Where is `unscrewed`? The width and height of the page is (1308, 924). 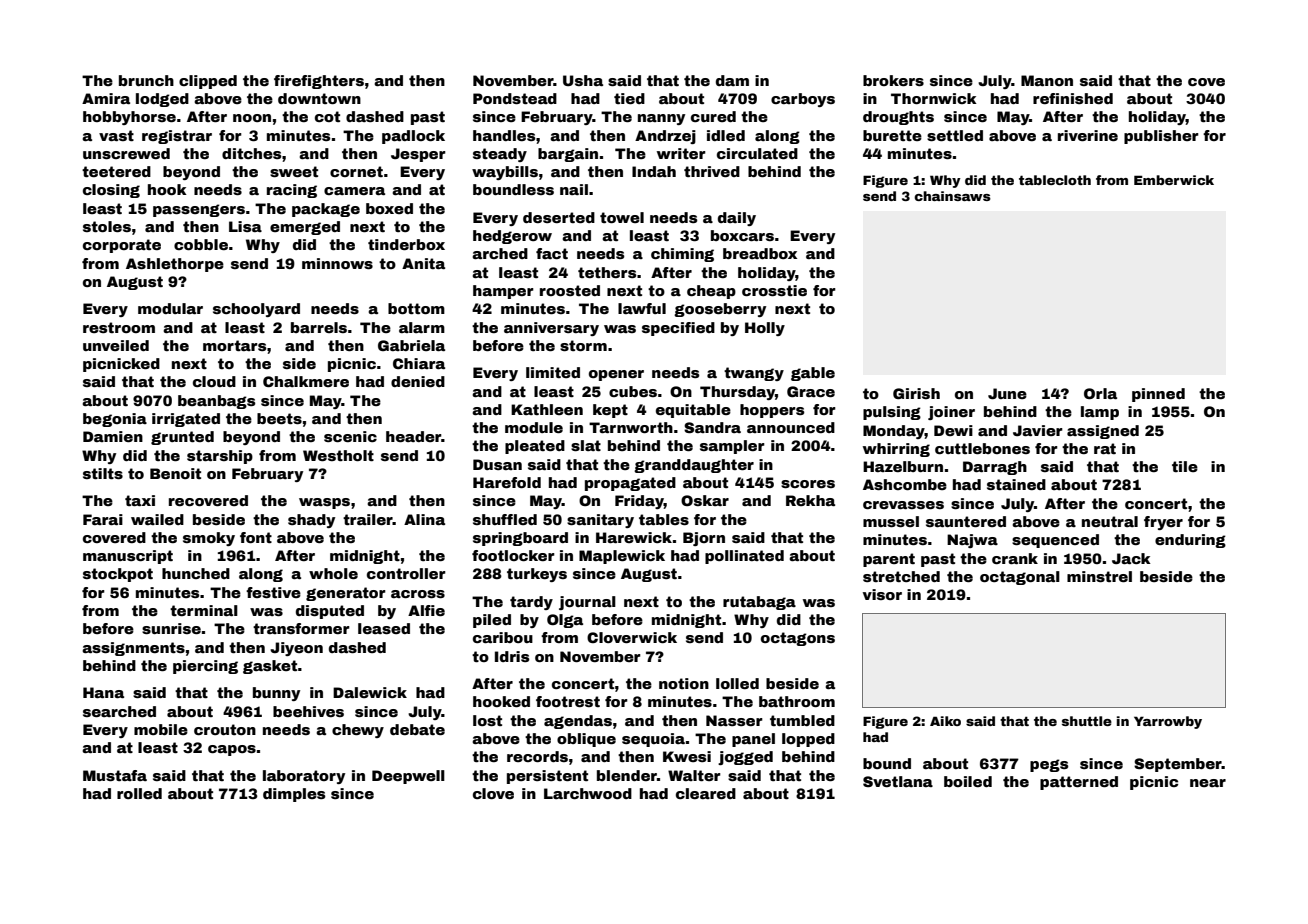
unscrewed is located at coordinates (126, 153).
